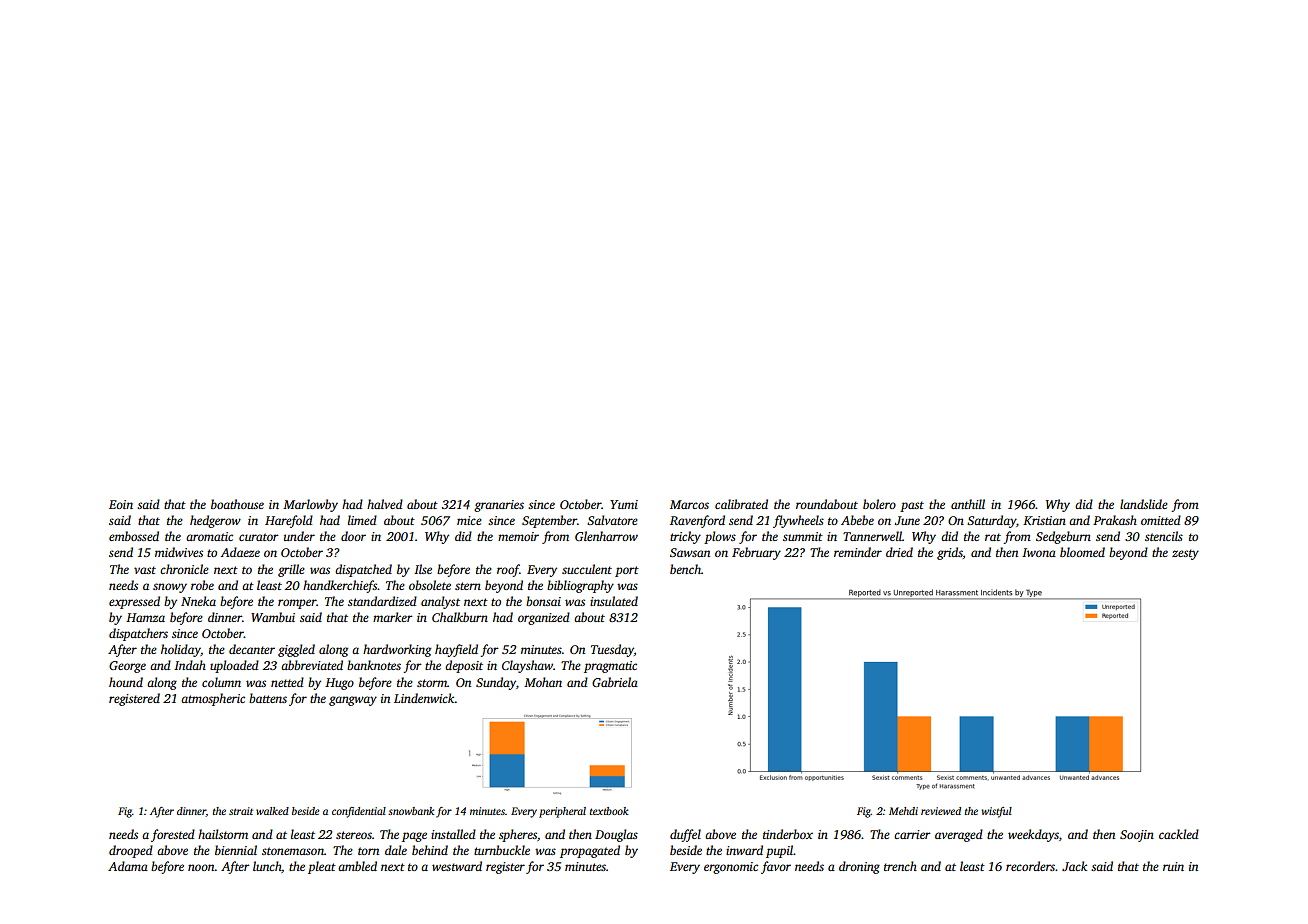 This page has width=1308, height=924. I want to click on Chalkburn, so click(460, 617).
